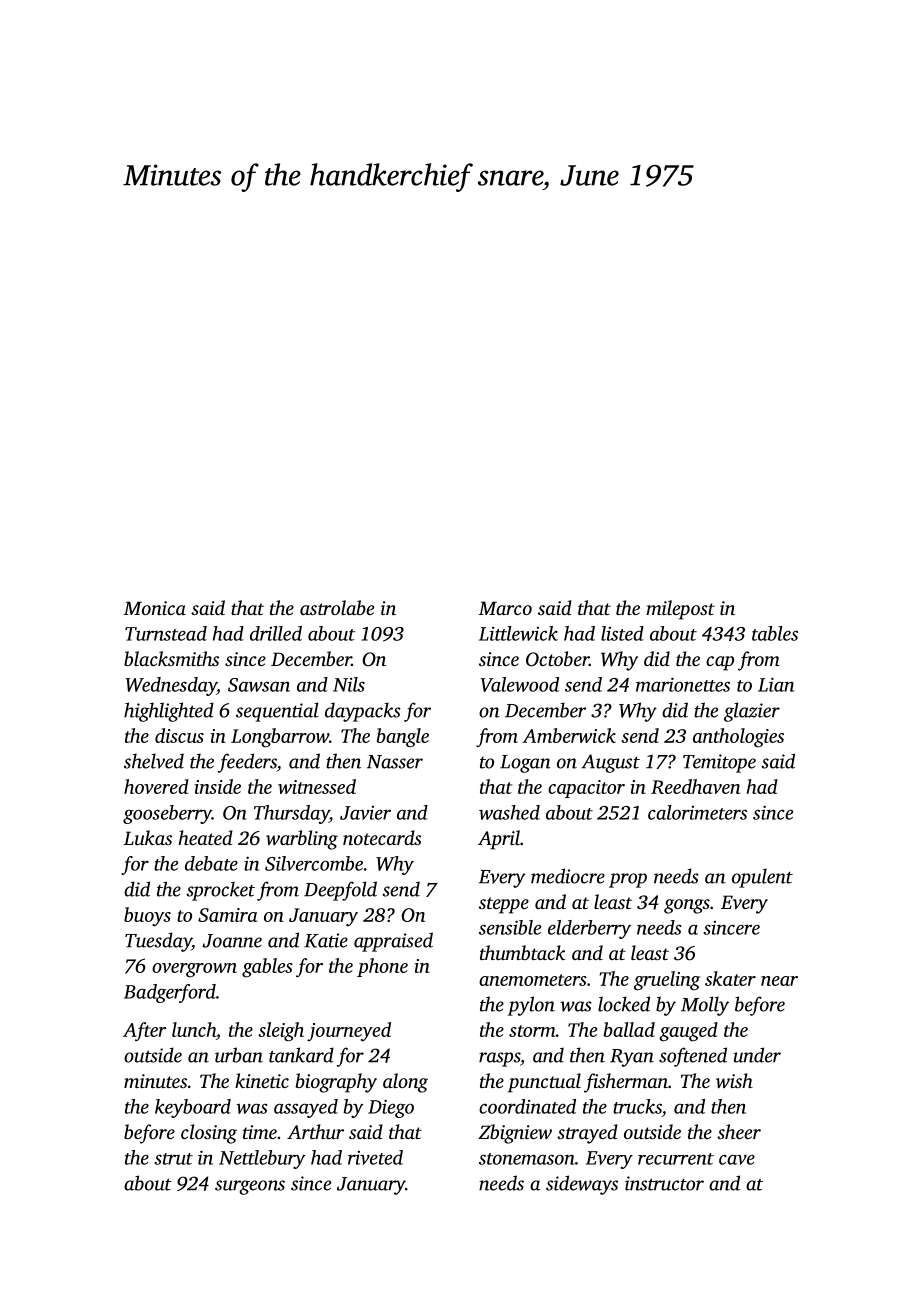  Describe the element at coordinates (687, 906) in the page. I see `gongs` at that location.
